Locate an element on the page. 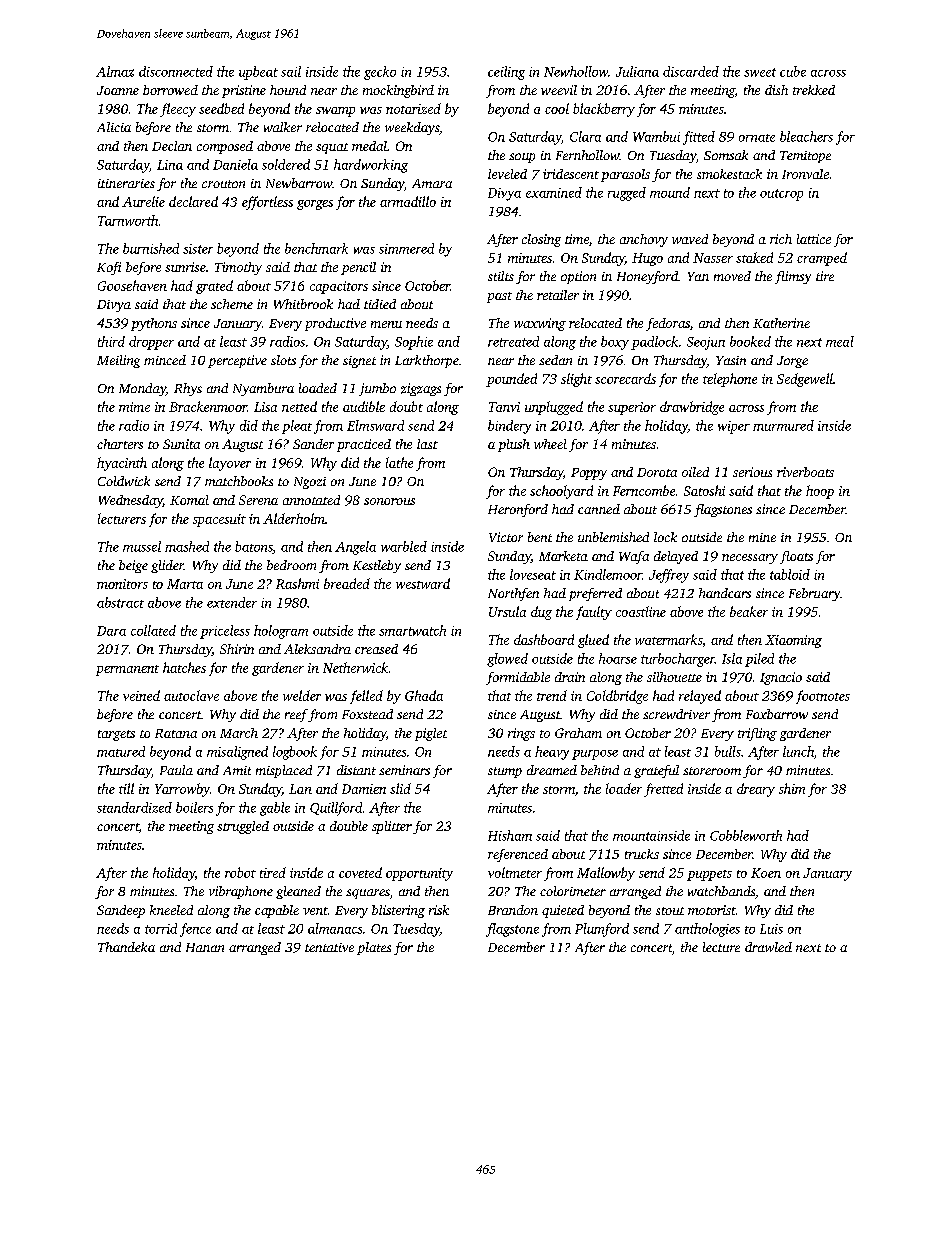 This document has width=952, height=1233. capable is located at coordinates (277, 911).
